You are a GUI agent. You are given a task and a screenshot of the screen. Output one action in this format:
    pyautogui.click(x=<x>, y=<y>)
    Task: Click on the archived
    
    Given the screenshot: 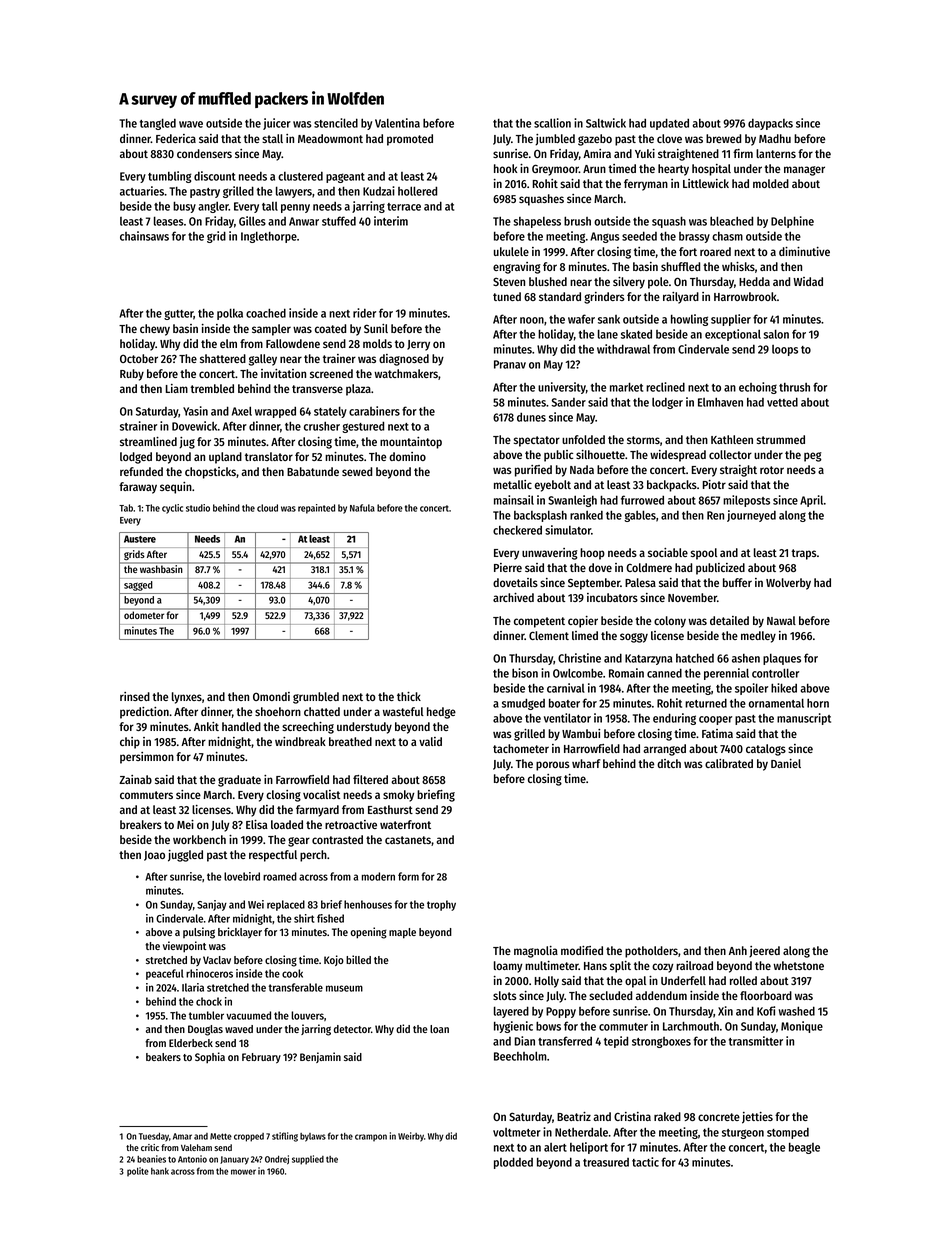 What is the action you would take?
    pyautogui.click(x=513, y=597)
